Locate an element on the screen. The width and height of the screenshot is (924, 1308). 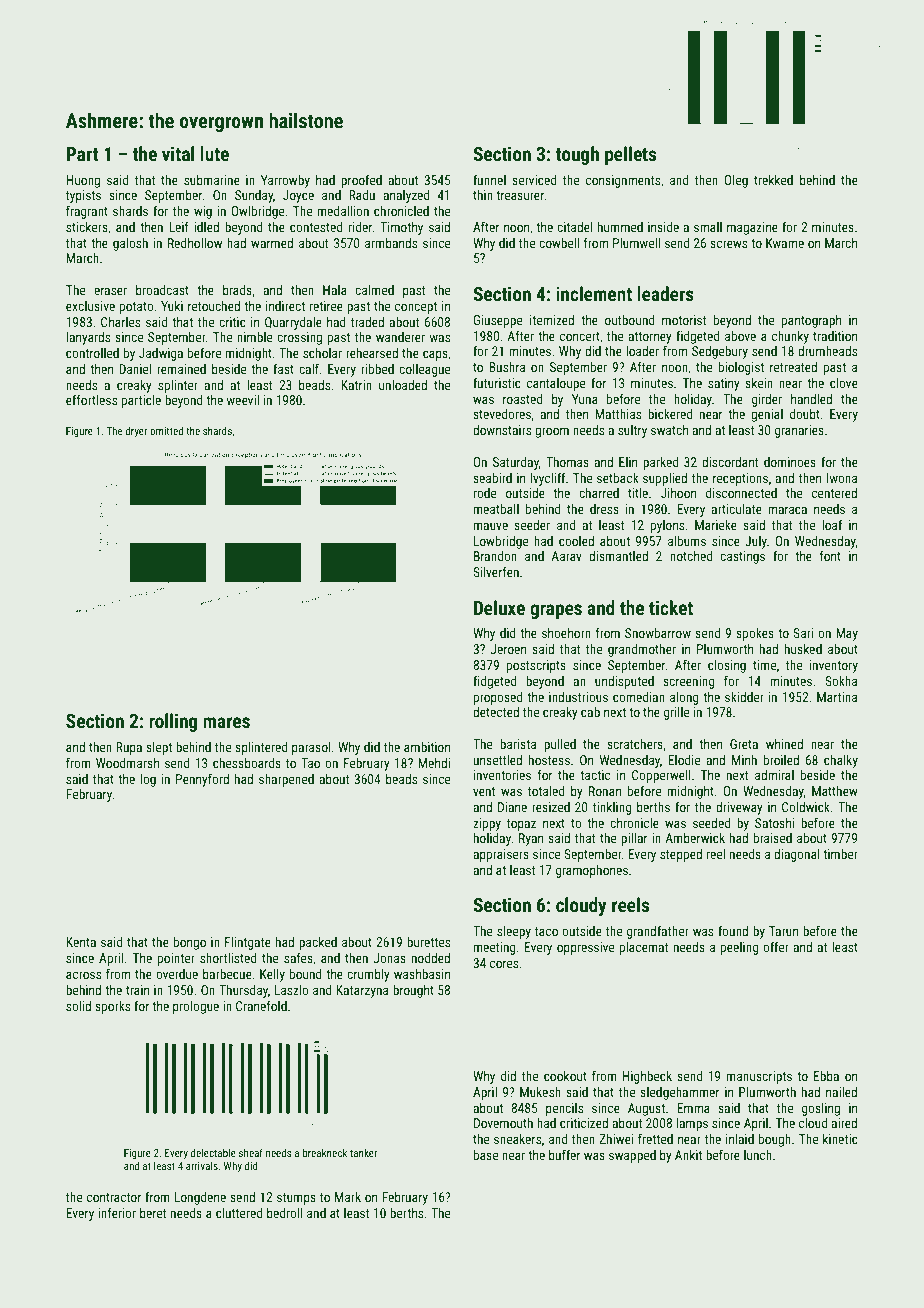
vital is located at coordinates (178, 153).
